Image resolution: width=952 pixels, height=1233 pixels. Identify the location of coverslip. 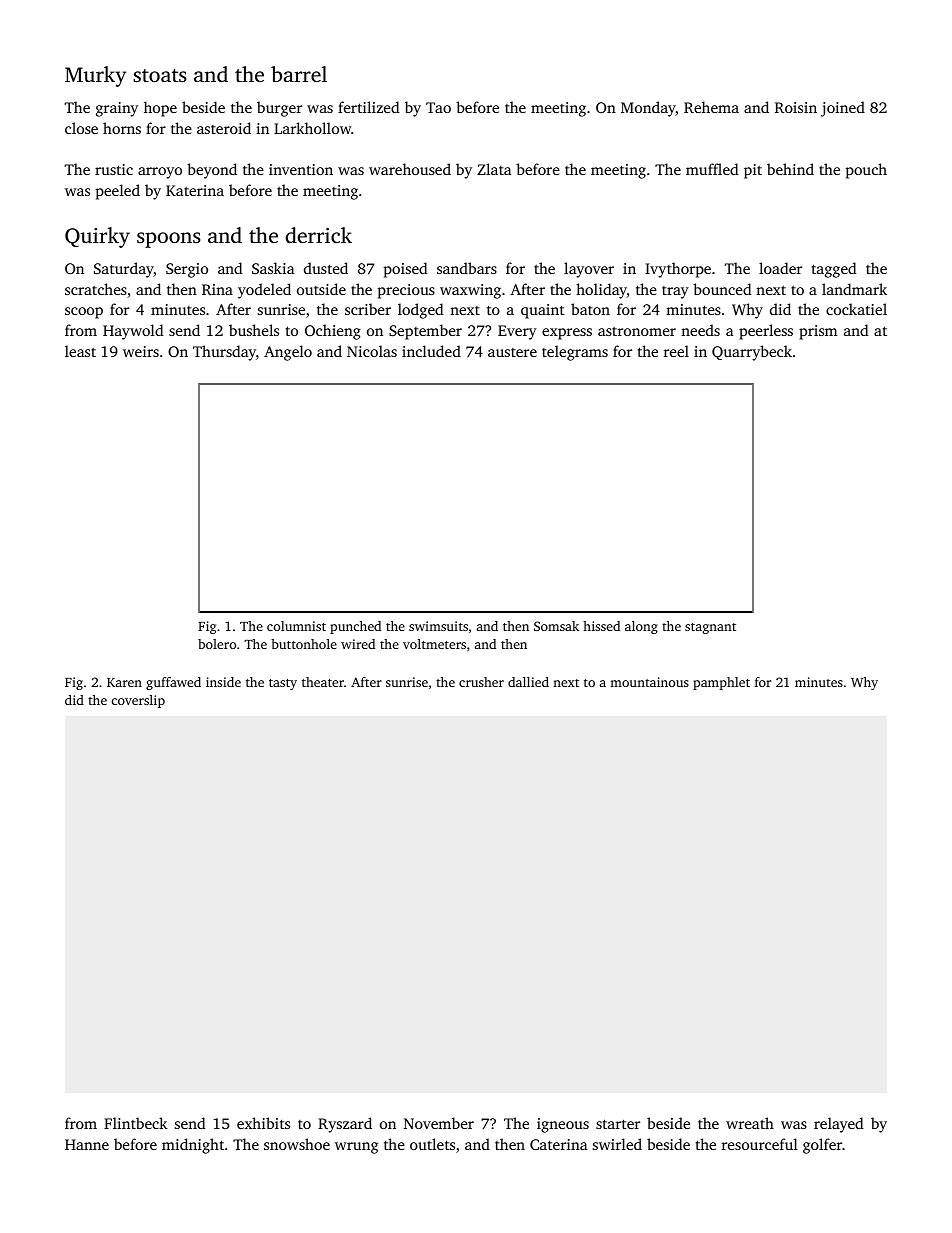
(138, 701).
